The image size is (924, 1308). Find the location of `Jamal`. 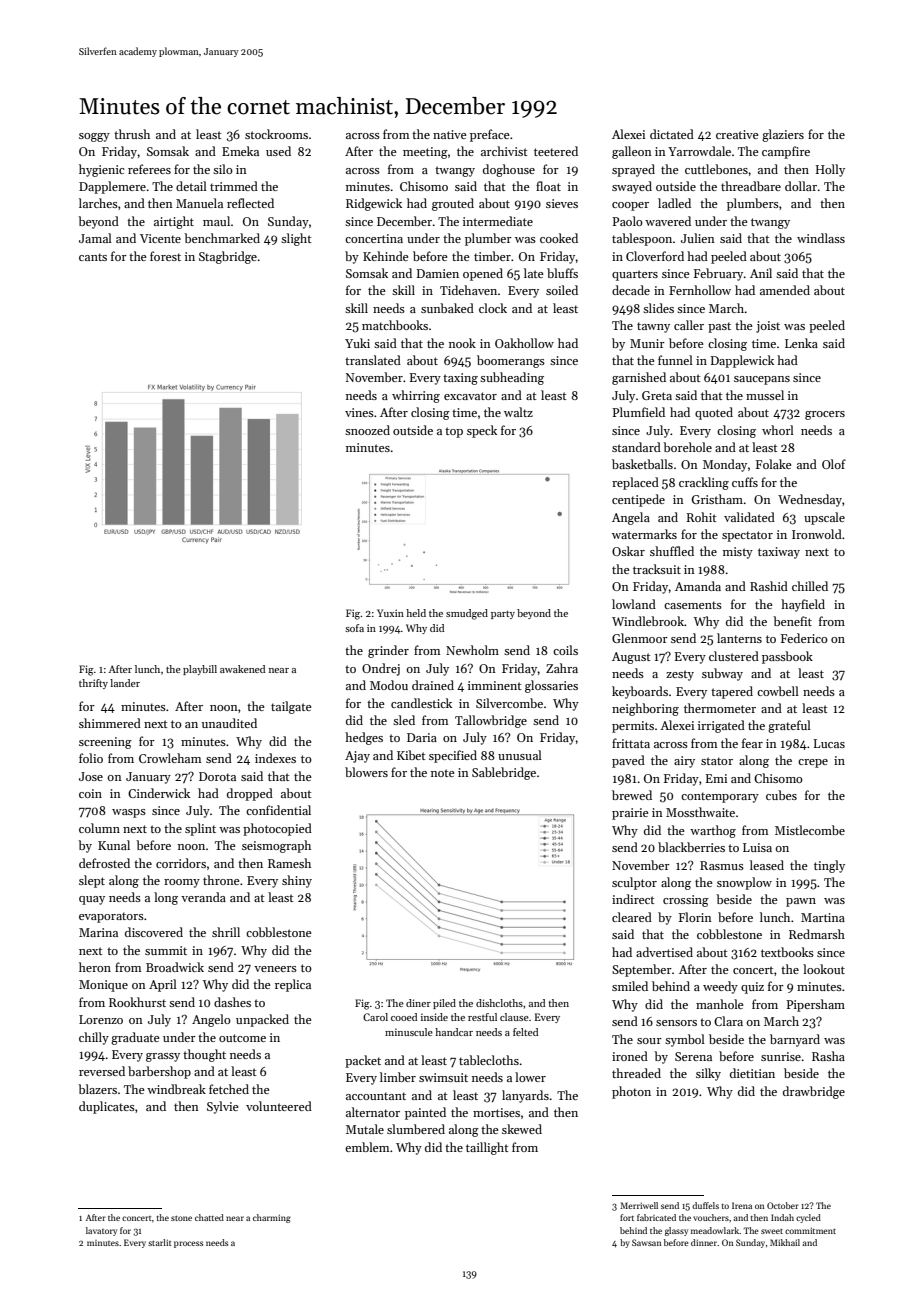

Jamal is located at coordinates (95, 238).
